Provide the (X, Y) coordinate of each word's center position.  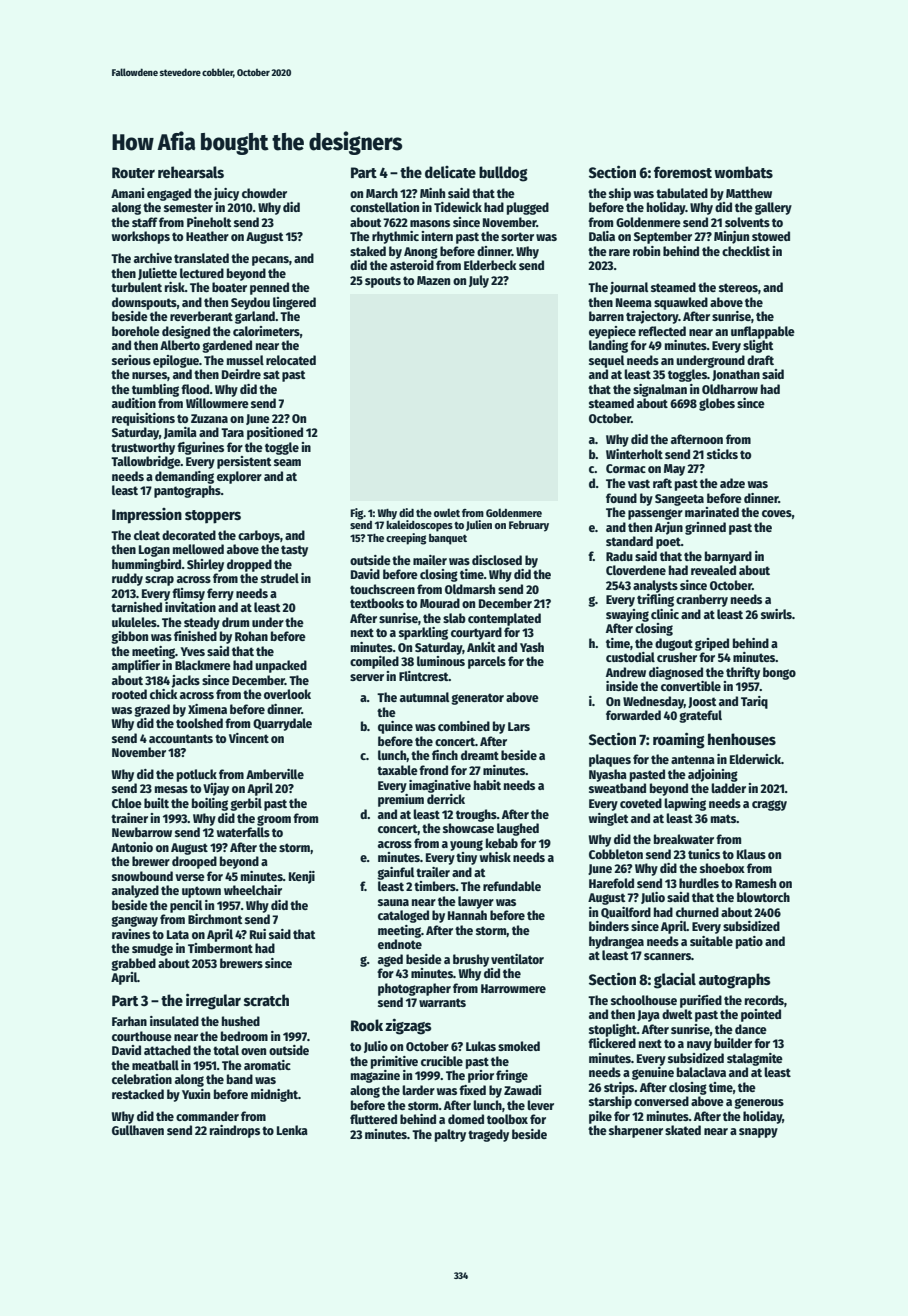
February (529, 526)
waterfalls (243, 832)
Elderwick (755, 759)
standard (629, 541)
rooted (129, 694)
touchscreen (382, 589)
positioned (275, 433)
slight (758, 346)
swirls (776, 614)
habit (487, 785)
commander (207, 1116)
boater (229, 287)
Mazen (433, 280)
